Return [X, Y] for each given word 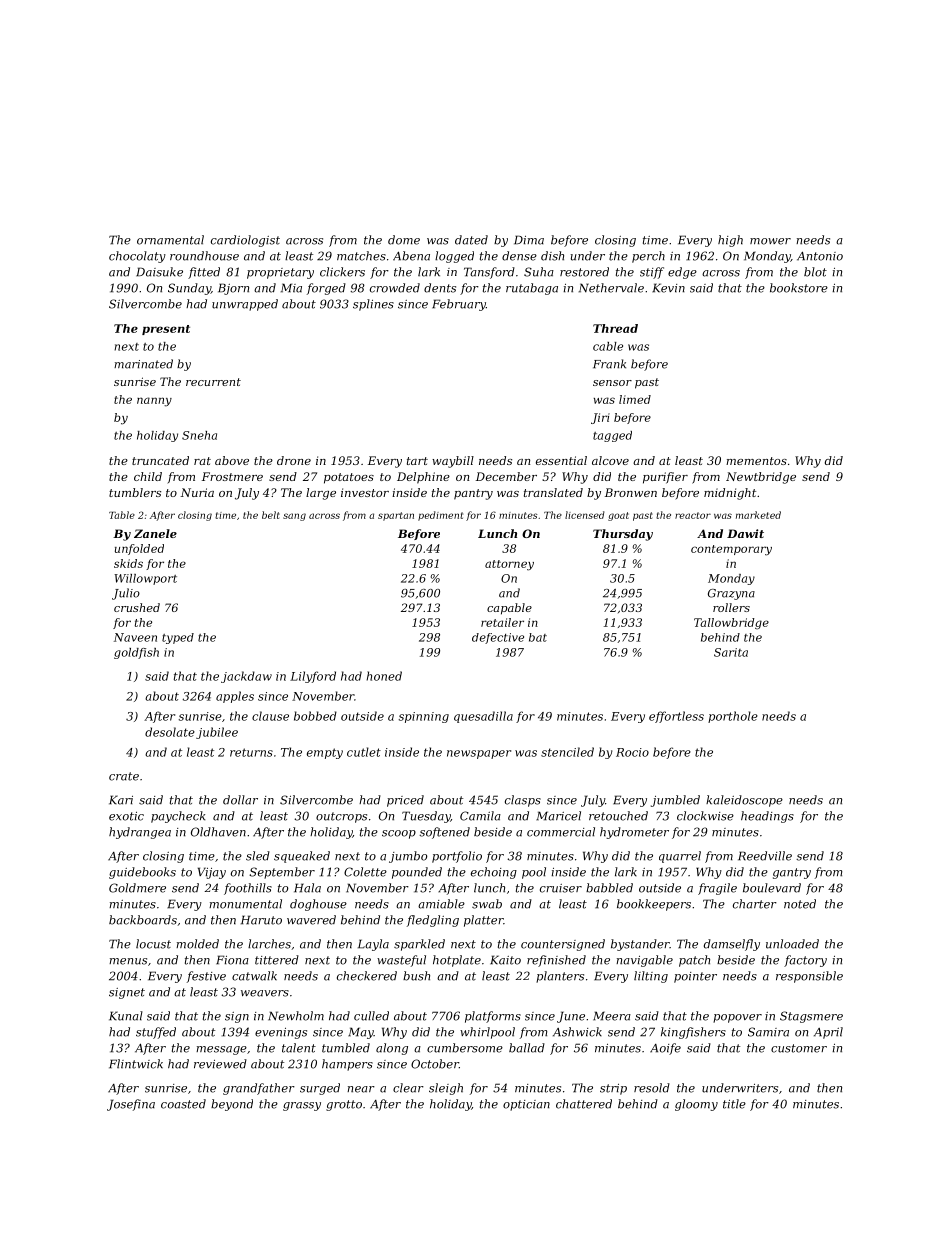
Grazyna [731, 594]
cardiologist [245, 241]
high [730, 241]
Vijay [212, 873]
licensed [585, 515]
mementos [756, 461]
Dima [529, 240]
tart [417, 461]
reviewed [220, 1064]
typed [178, 638]
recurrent [213, 382]
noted [800, 904]
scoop [399, 834]
